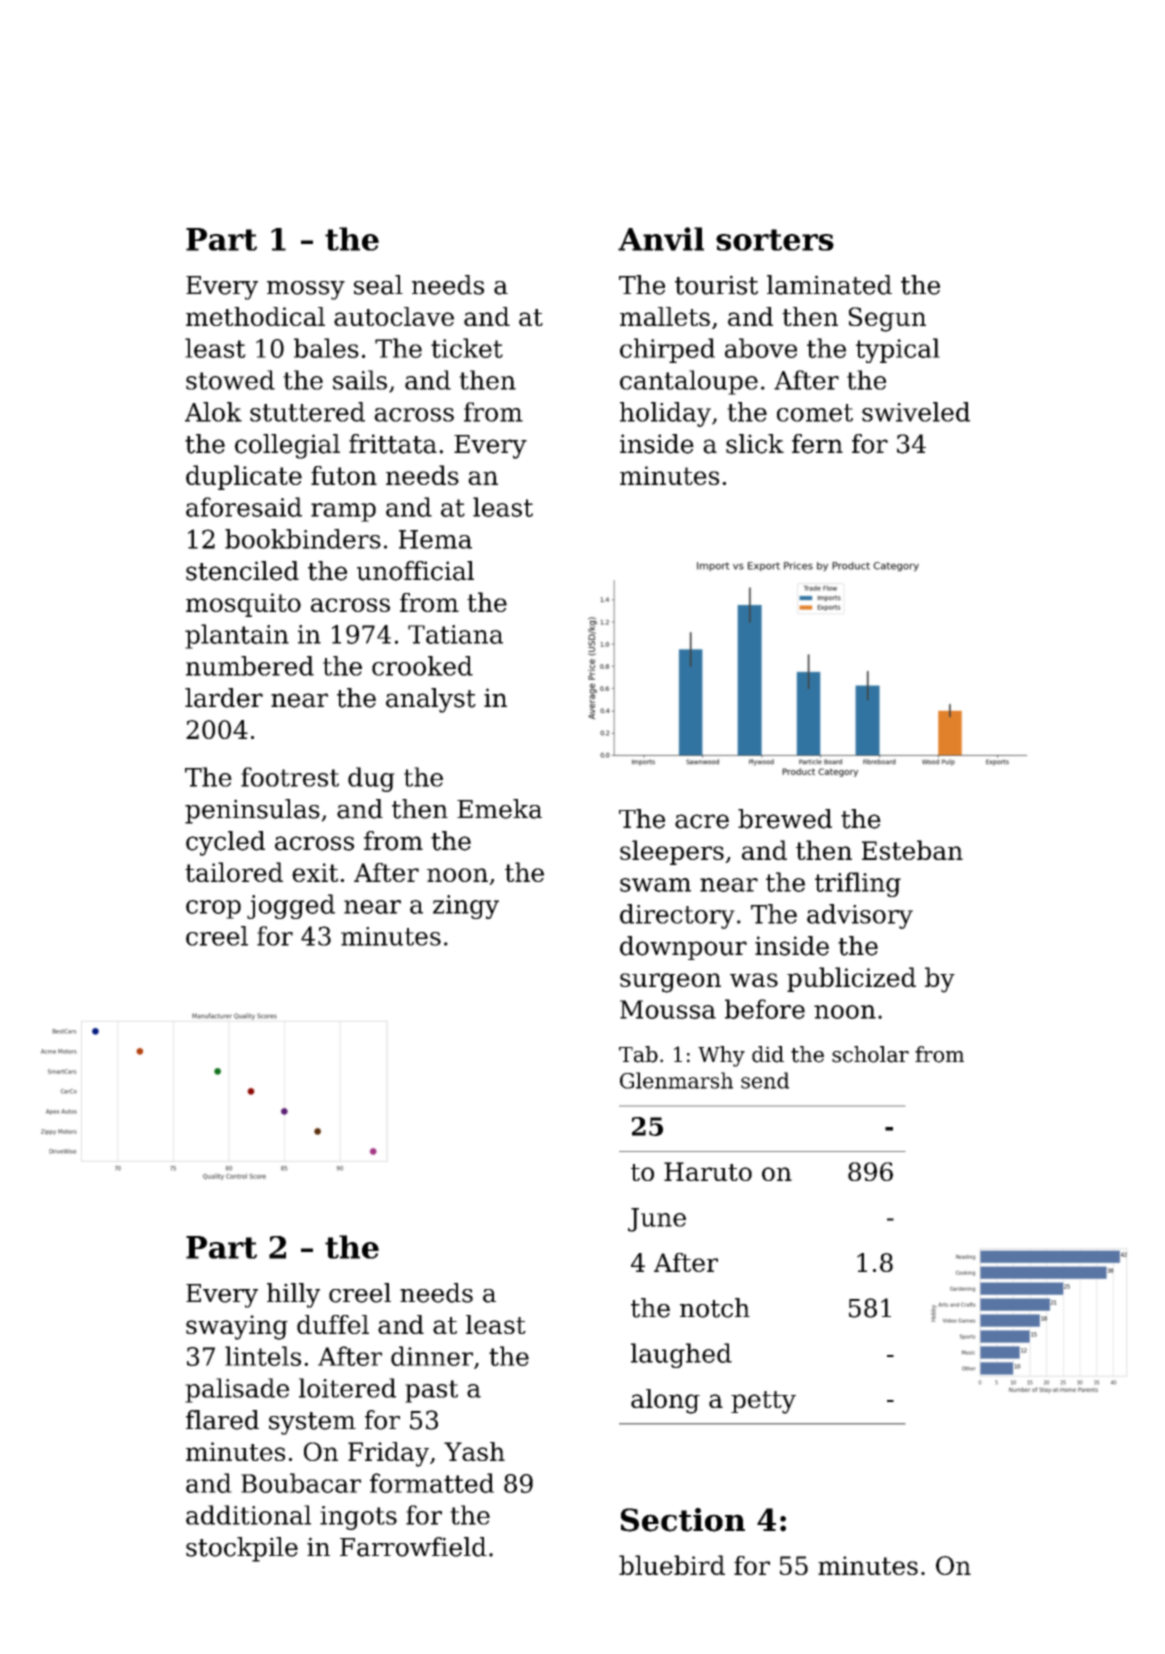 Image resolution: width=1165 pixels, height=1654 pixels. What do you see at coordinates (213, 412) in the document?
I see `Alok` at bounding box center [213, 412].
